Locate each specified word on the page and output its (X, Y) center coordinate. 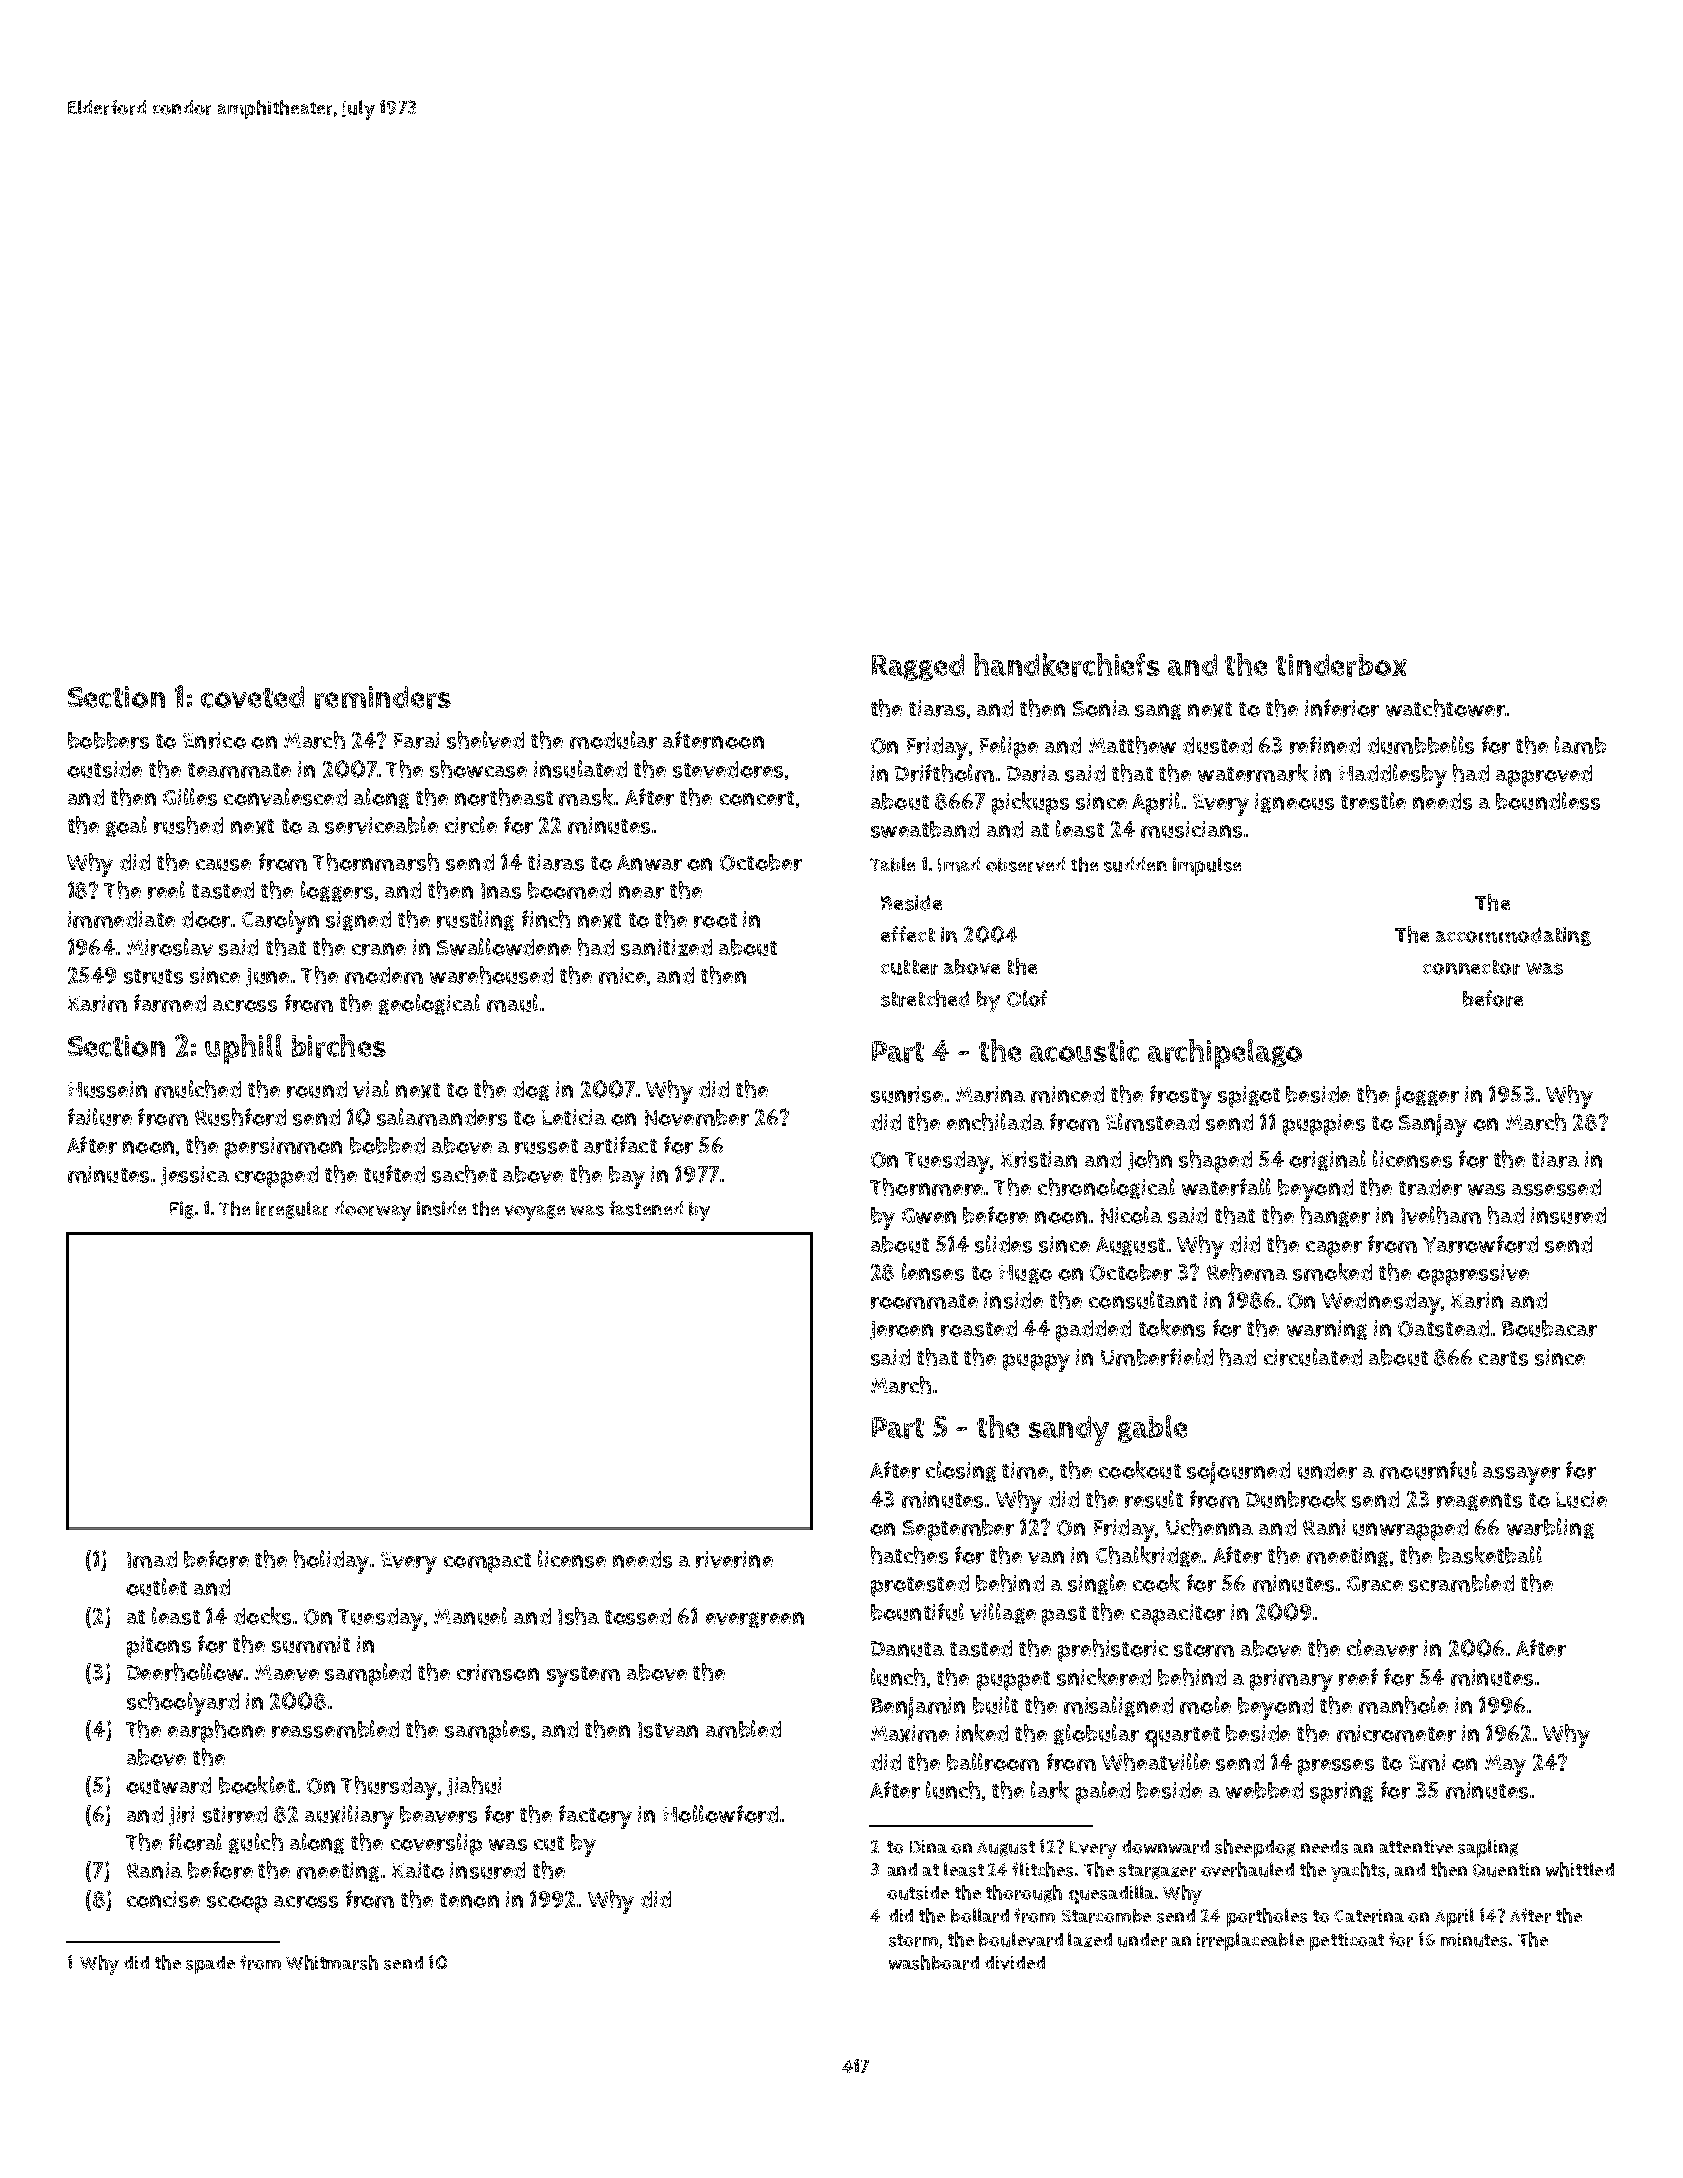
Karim (97, 1003)
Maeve (287, 1673)
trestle (1373, 801)
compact (487, 1563)
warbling (1550, 1528)
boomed (569, 890)
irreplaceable (1250, 1941)
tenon (469, 1900)
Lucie (1581, 1499)
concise (163, 1899)
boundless (1548, 801)
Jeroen (901, 1330)
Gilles (190, 797)
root (715, 920)
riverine (734, 1559)
